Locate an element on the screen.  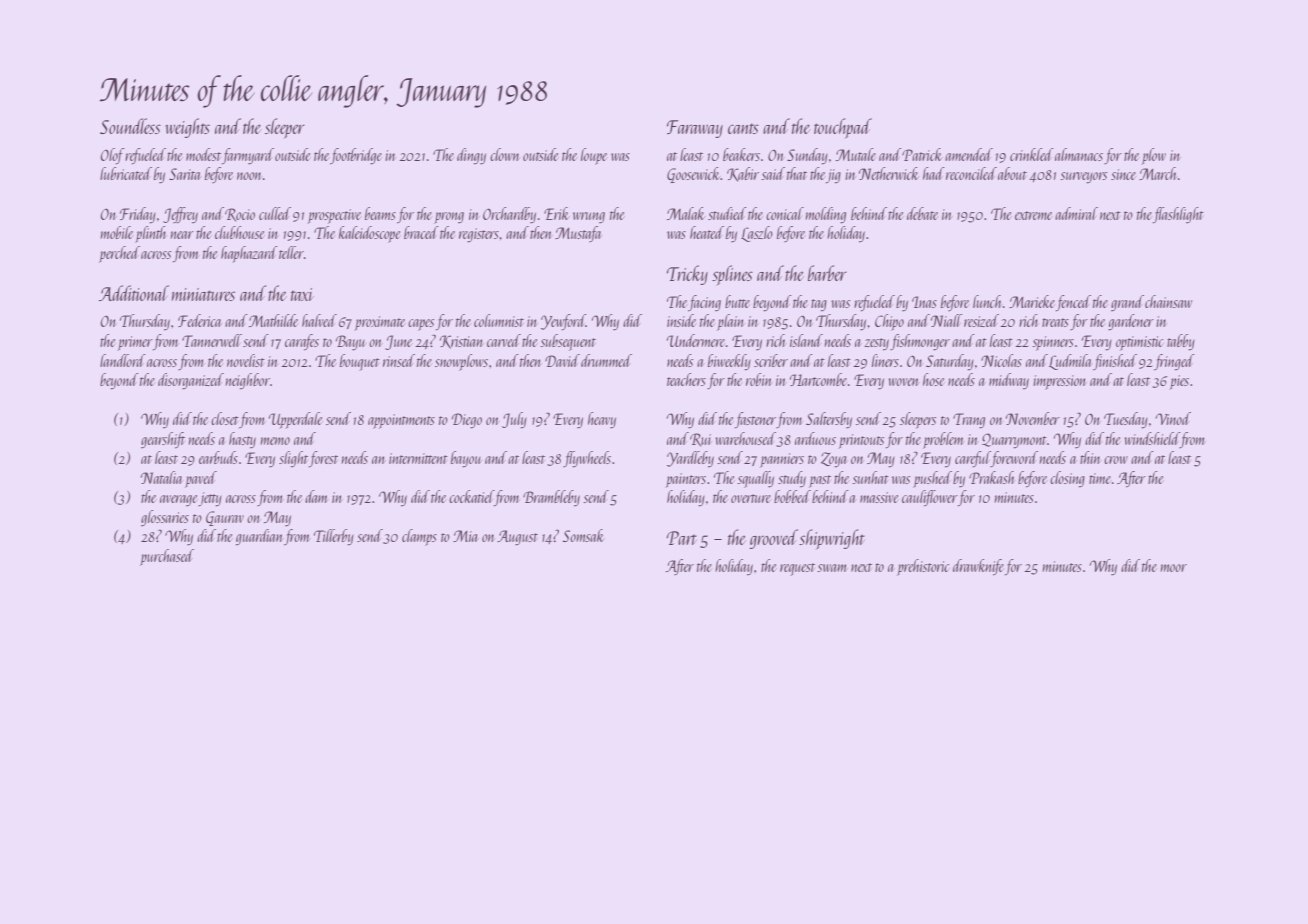
gearshift is located at coordinates (163, 440).
